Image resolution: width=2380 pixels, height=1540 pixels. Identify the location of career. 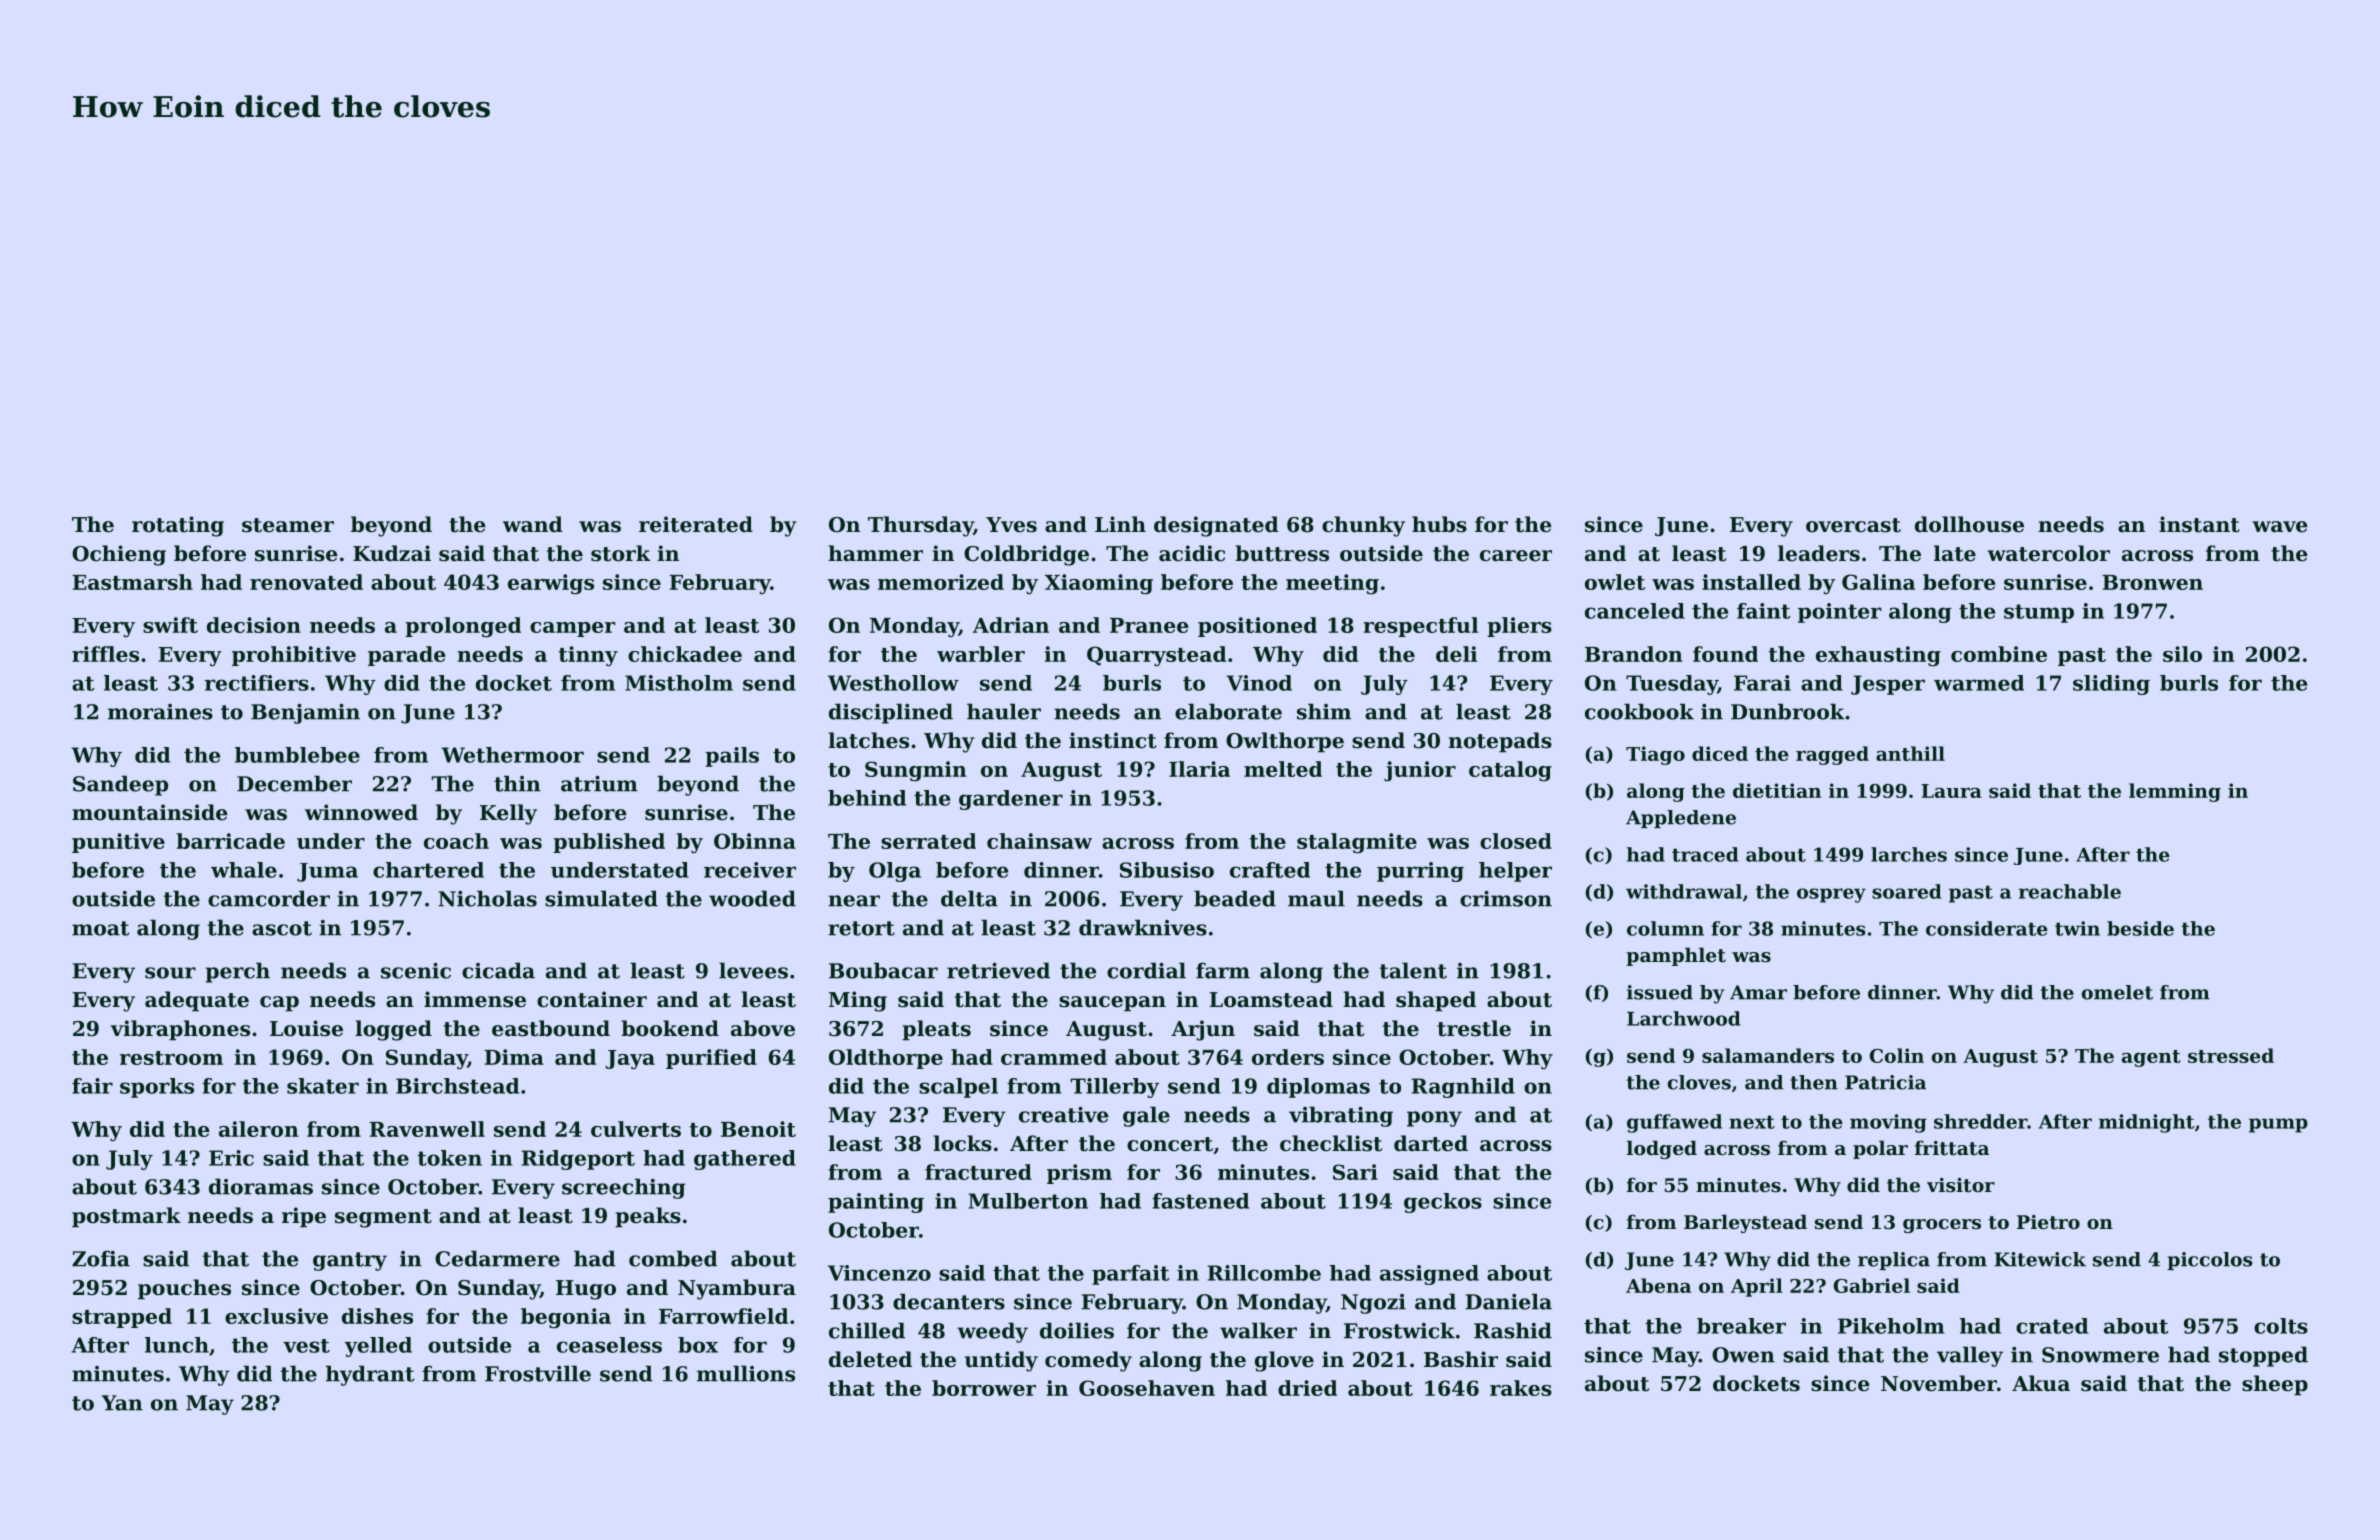
(1516, 556).
